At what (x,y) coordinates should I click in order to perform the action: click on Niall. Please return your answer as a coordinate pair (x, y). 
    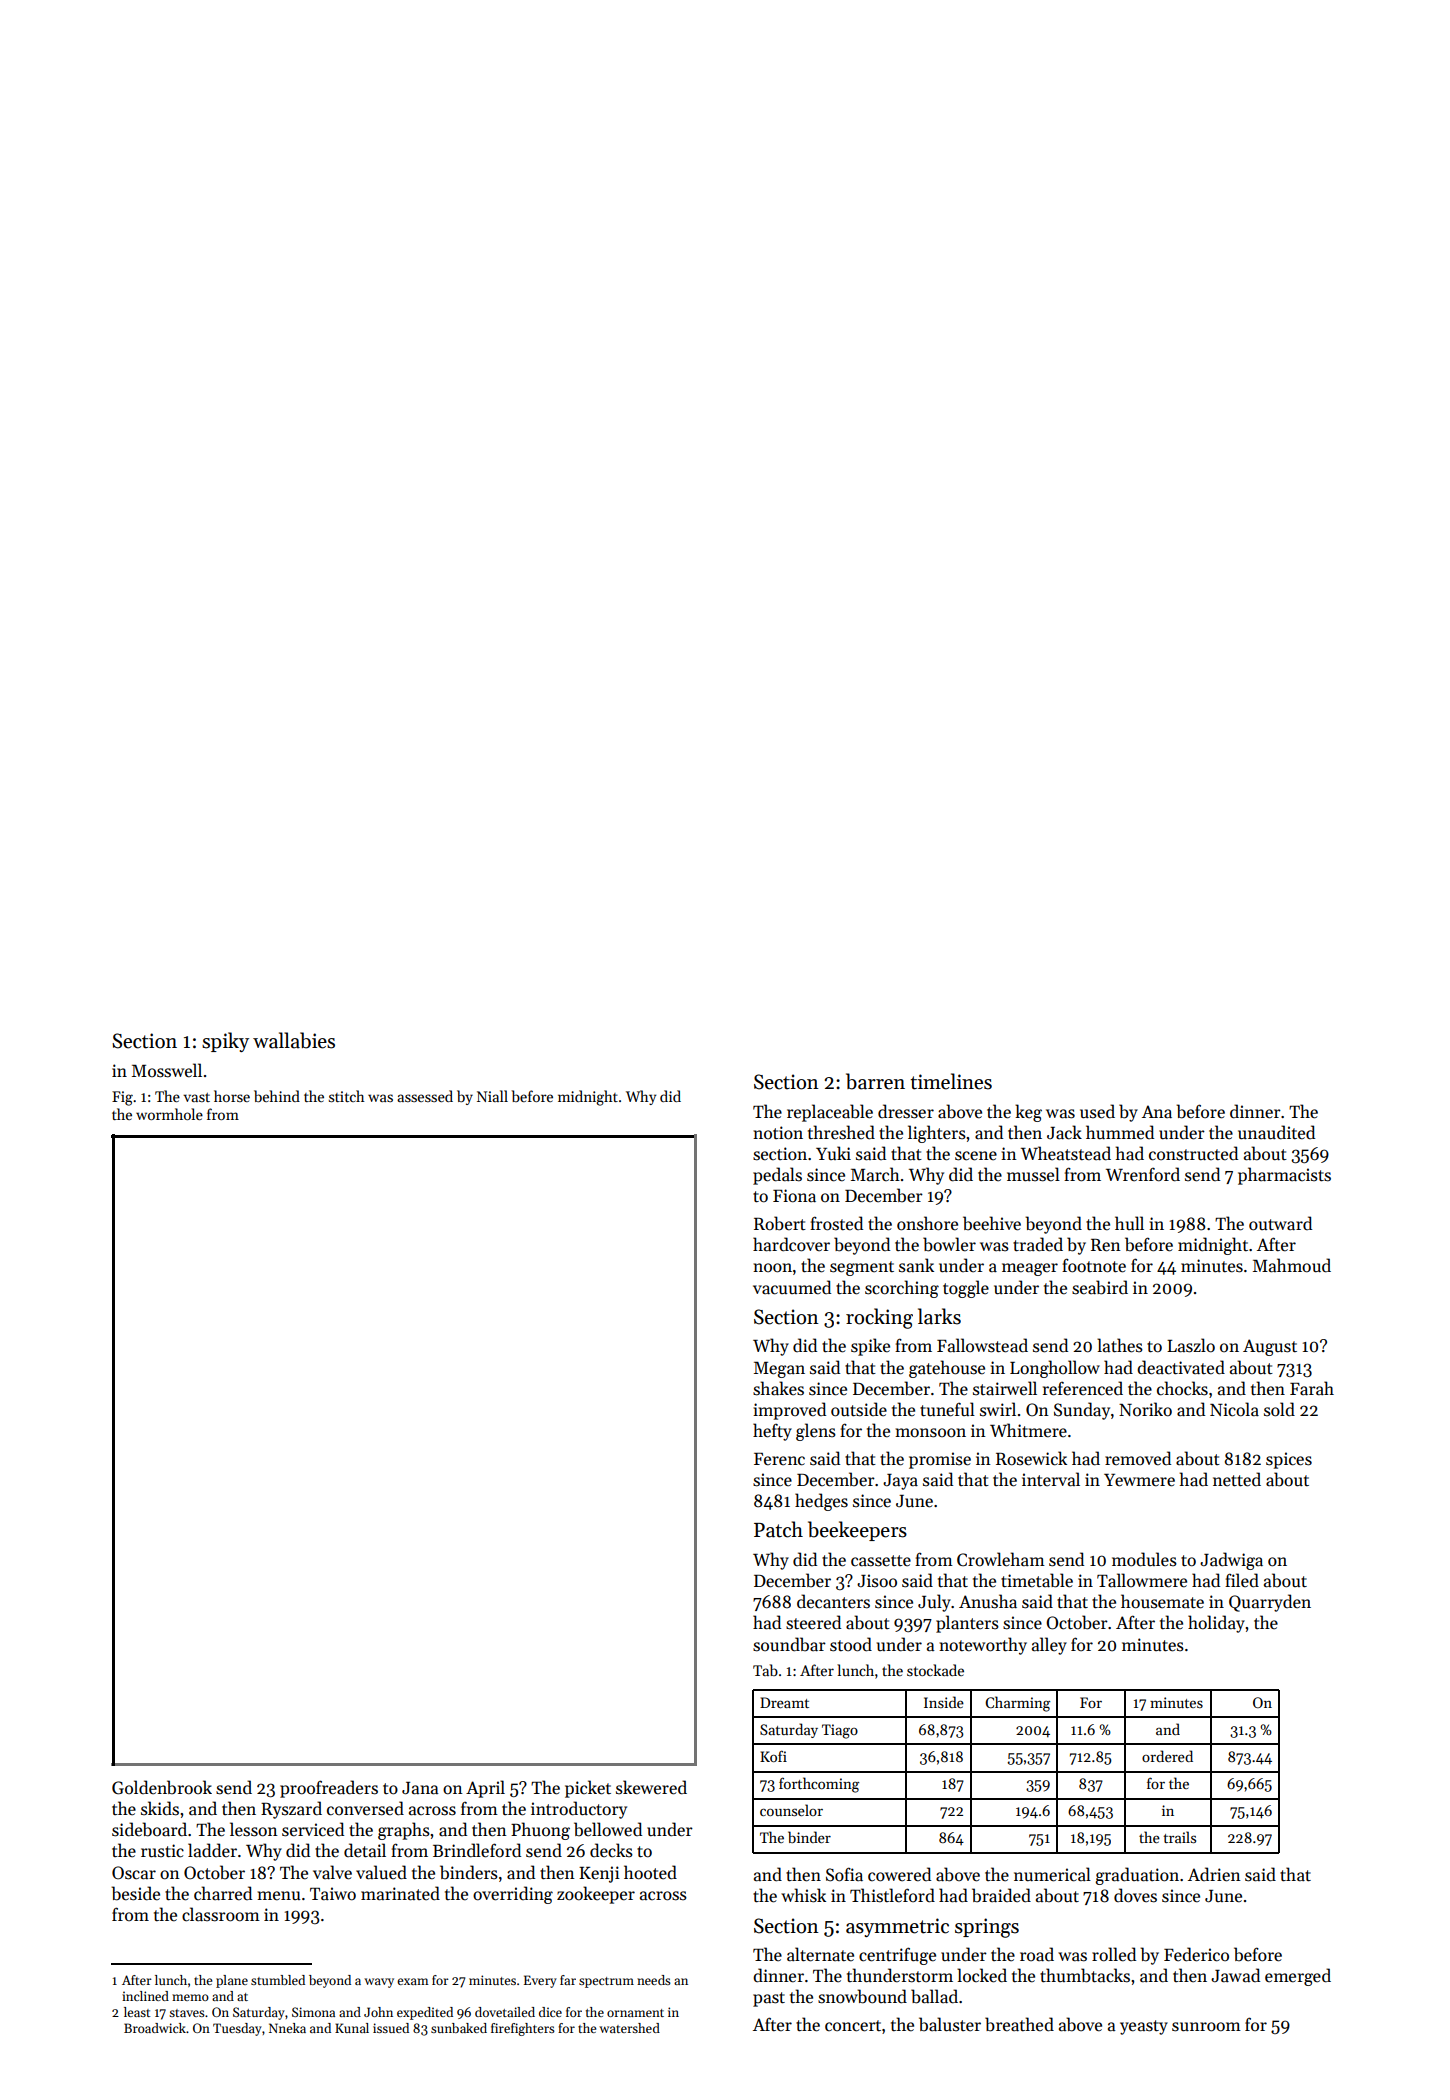
    Looking at the image, I should click on (492, 1096).
